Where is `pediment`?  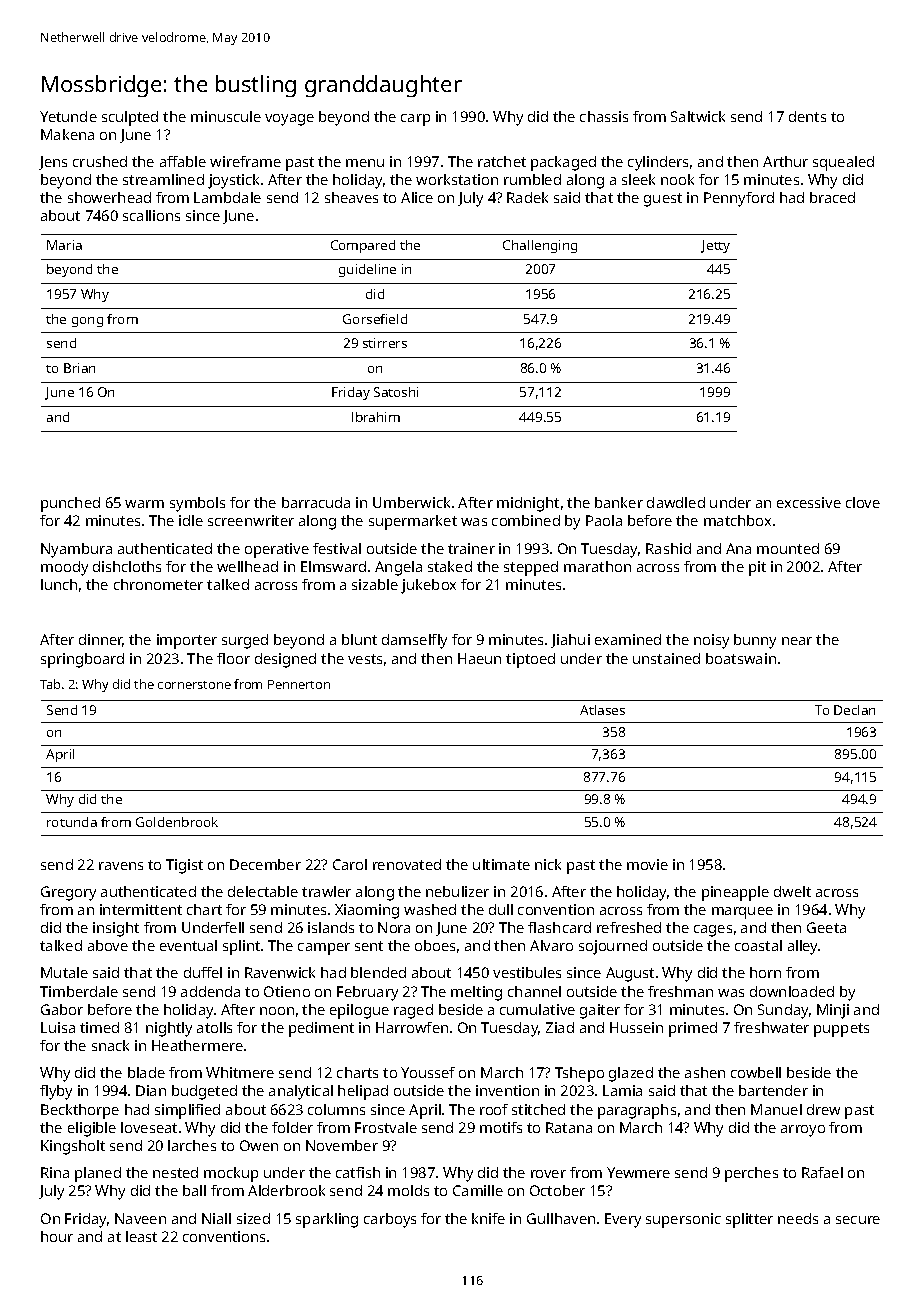 pediment is located at coordinates (321, 1029).
